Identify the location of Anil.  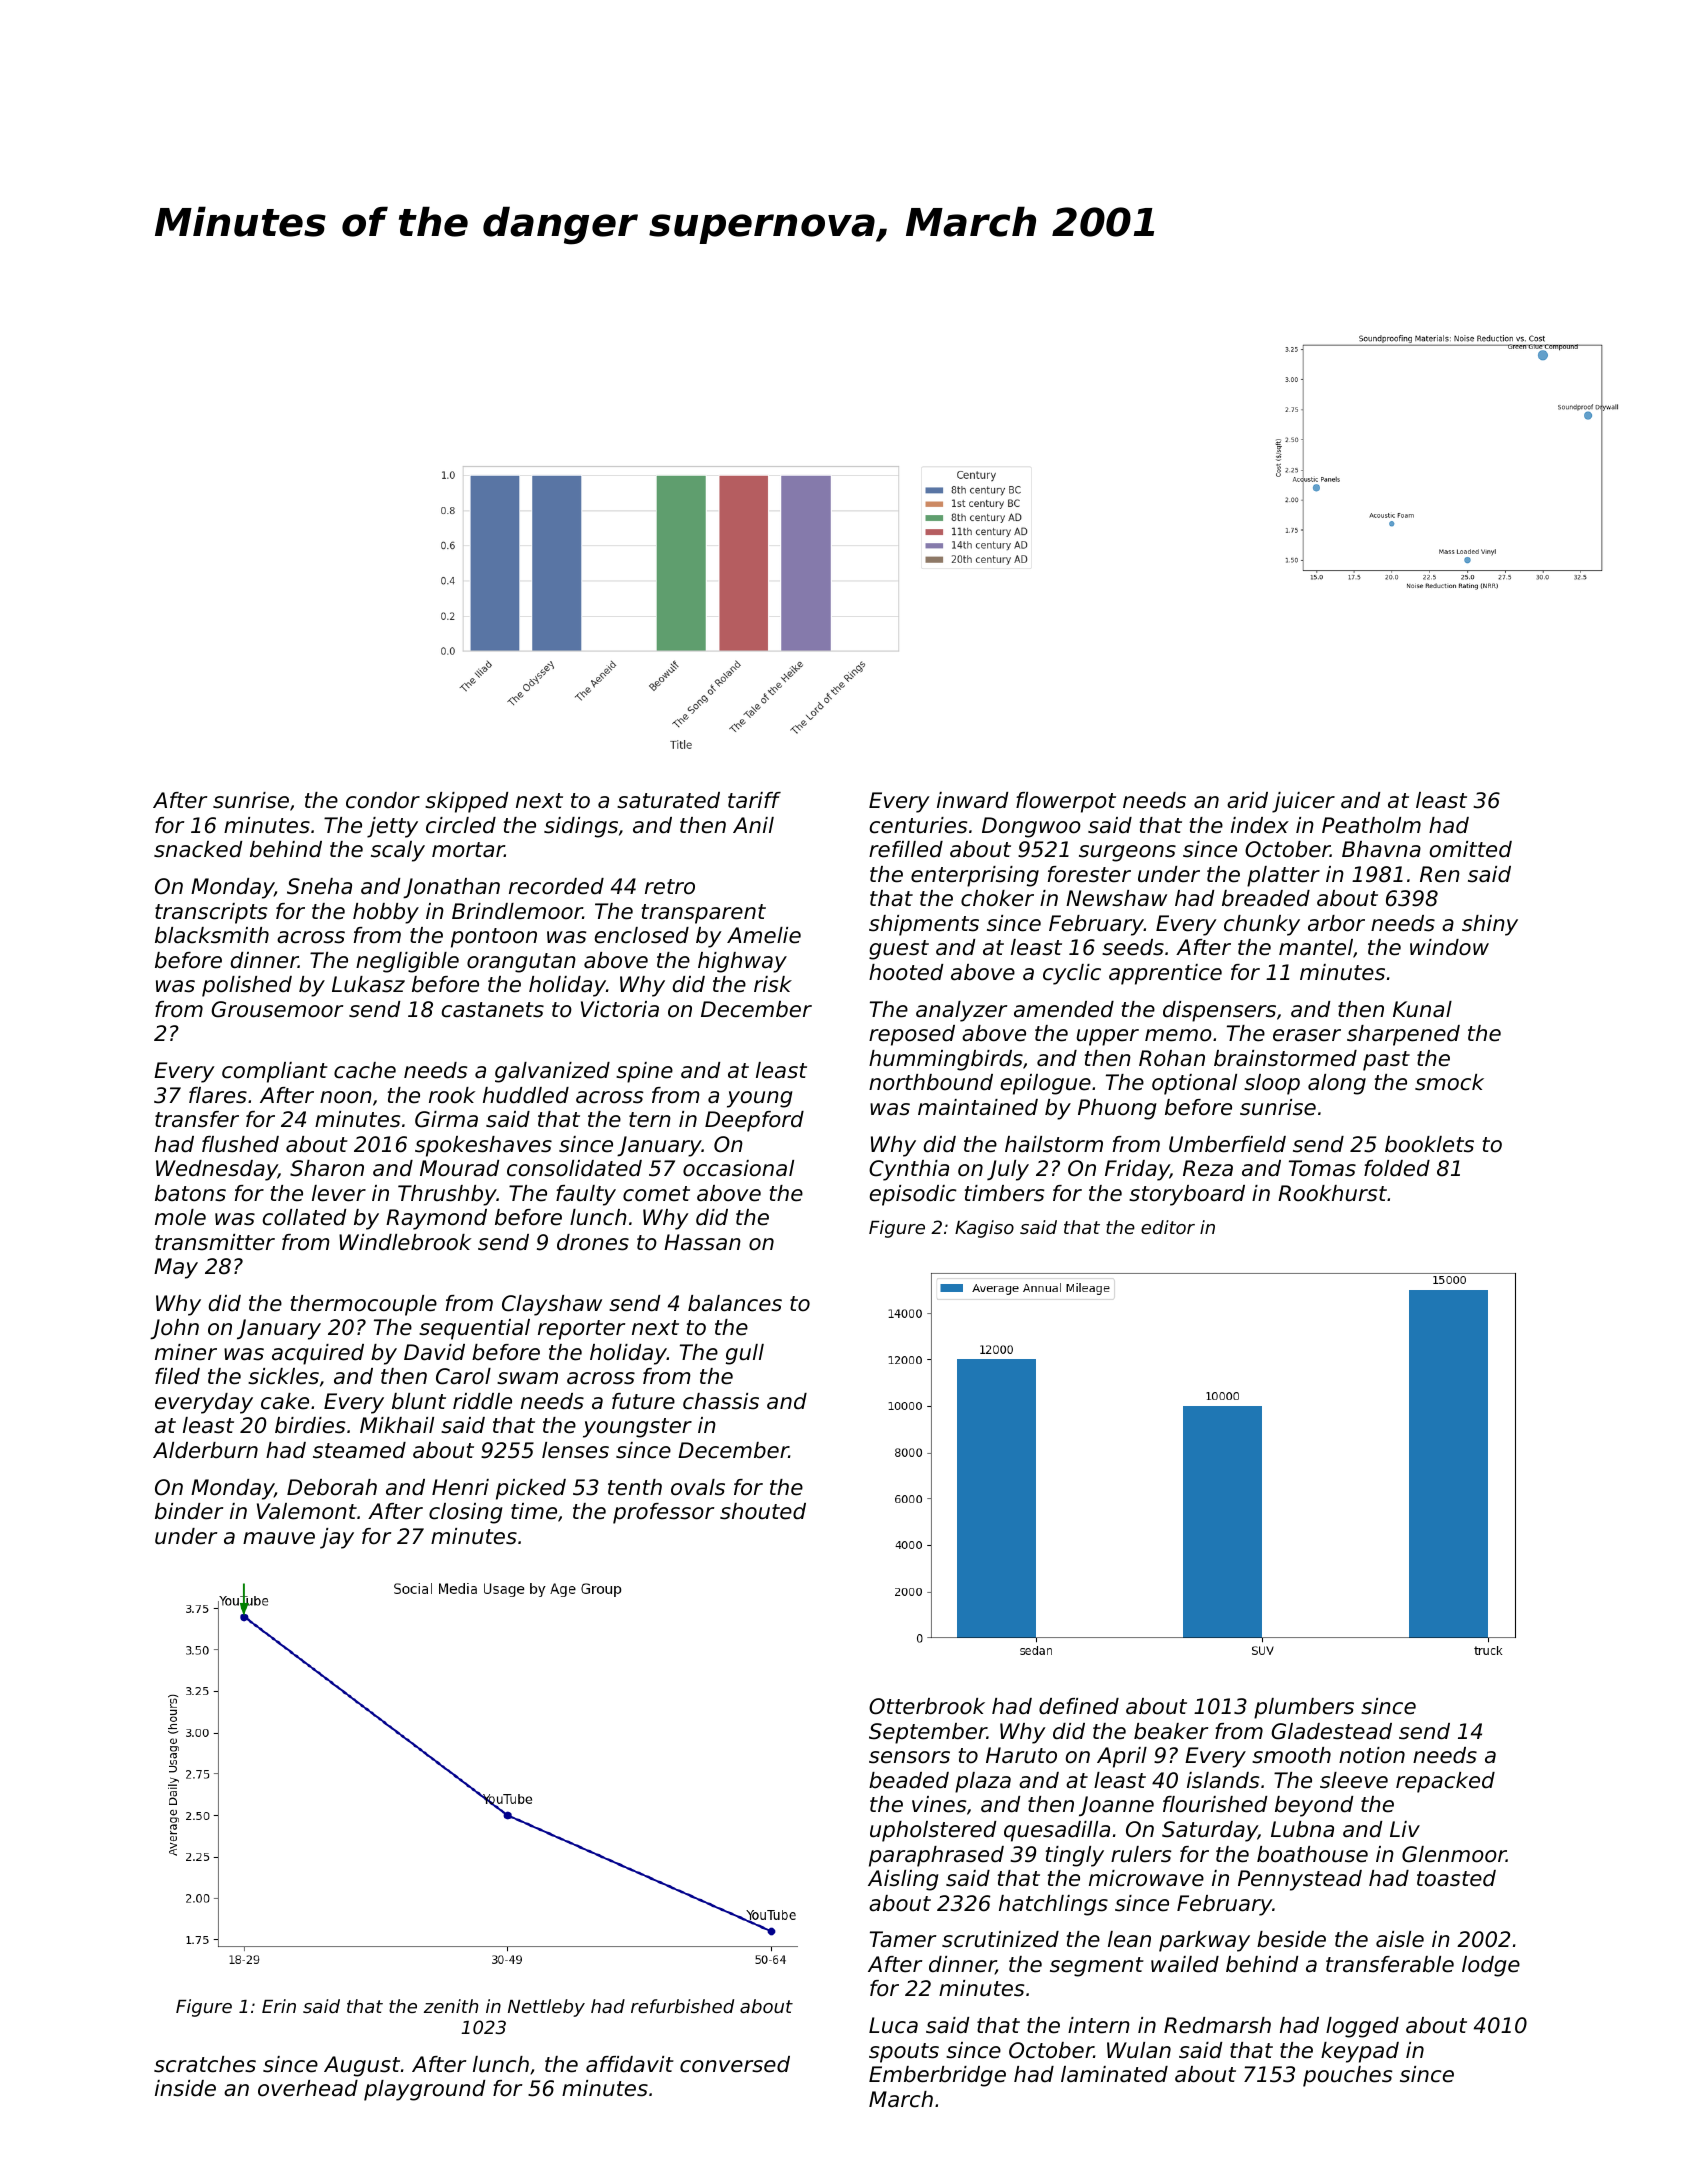
(753, 825).
